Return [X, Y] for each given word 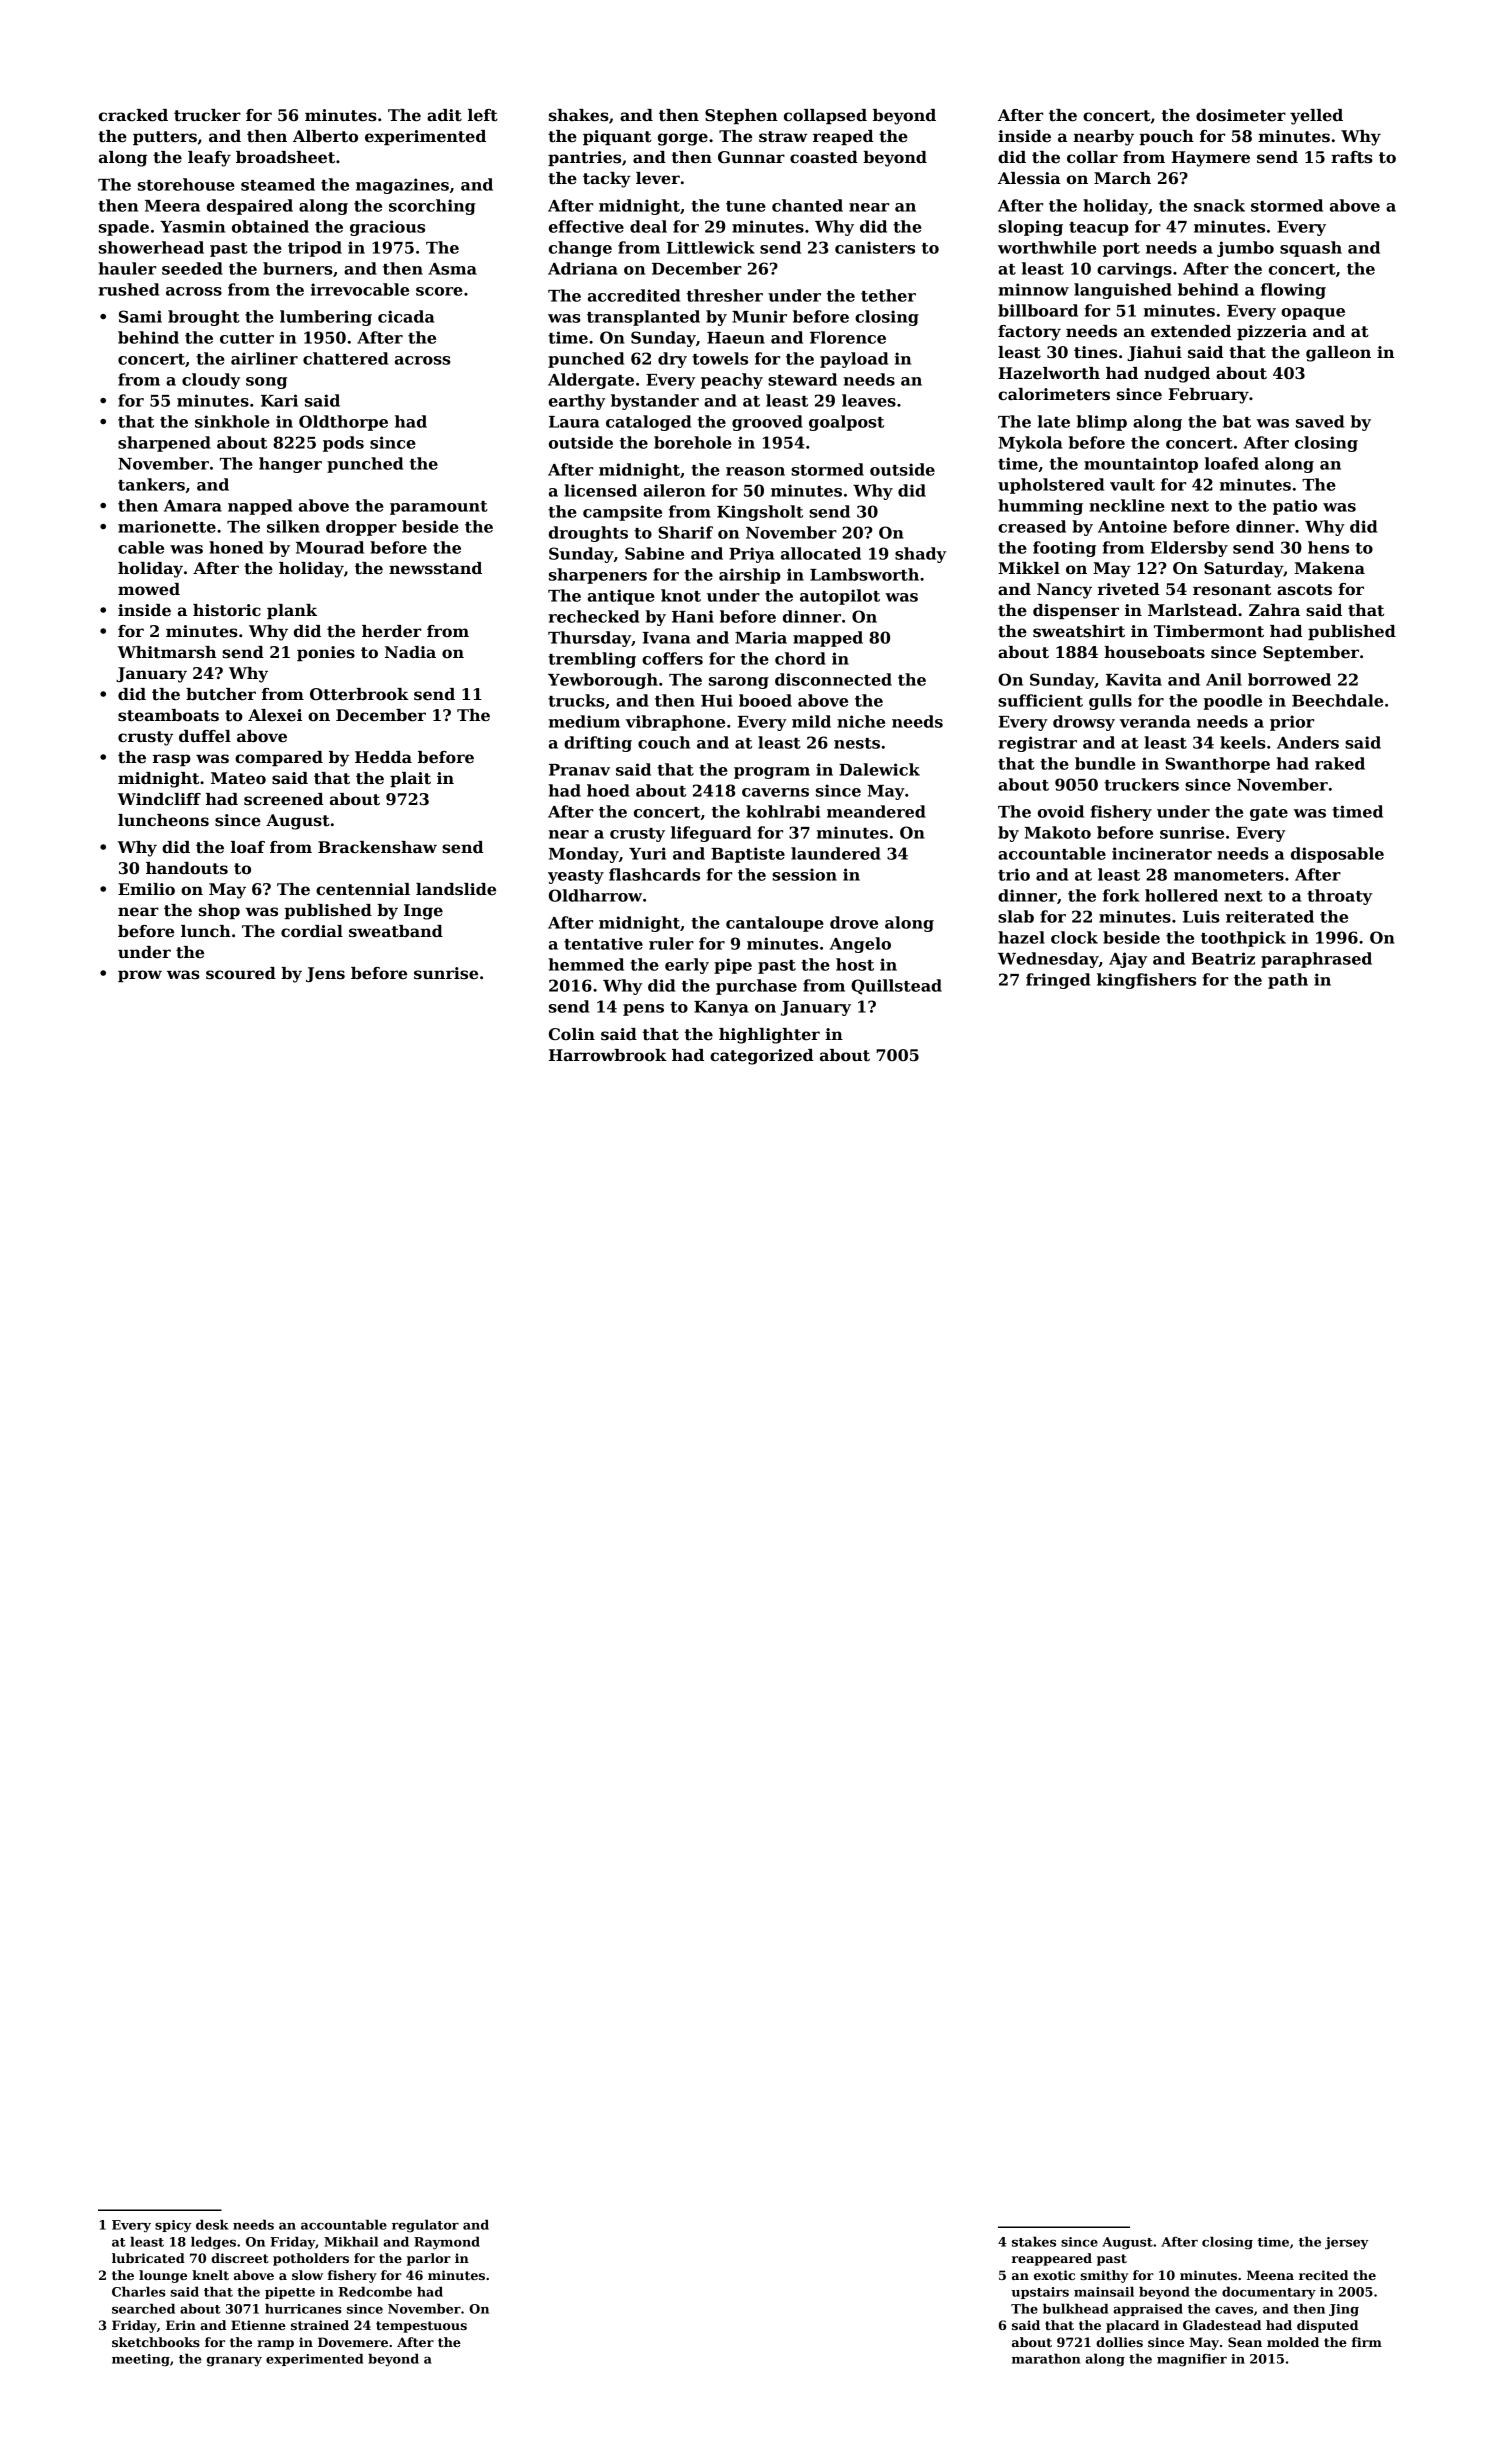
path [1288, 981]
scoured [241, 973]
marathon [1046, 2358]
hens [1328, 547]
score [439, 291]
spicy [173, 2226]
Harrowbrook [608, 1055]
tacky [607, 180]
